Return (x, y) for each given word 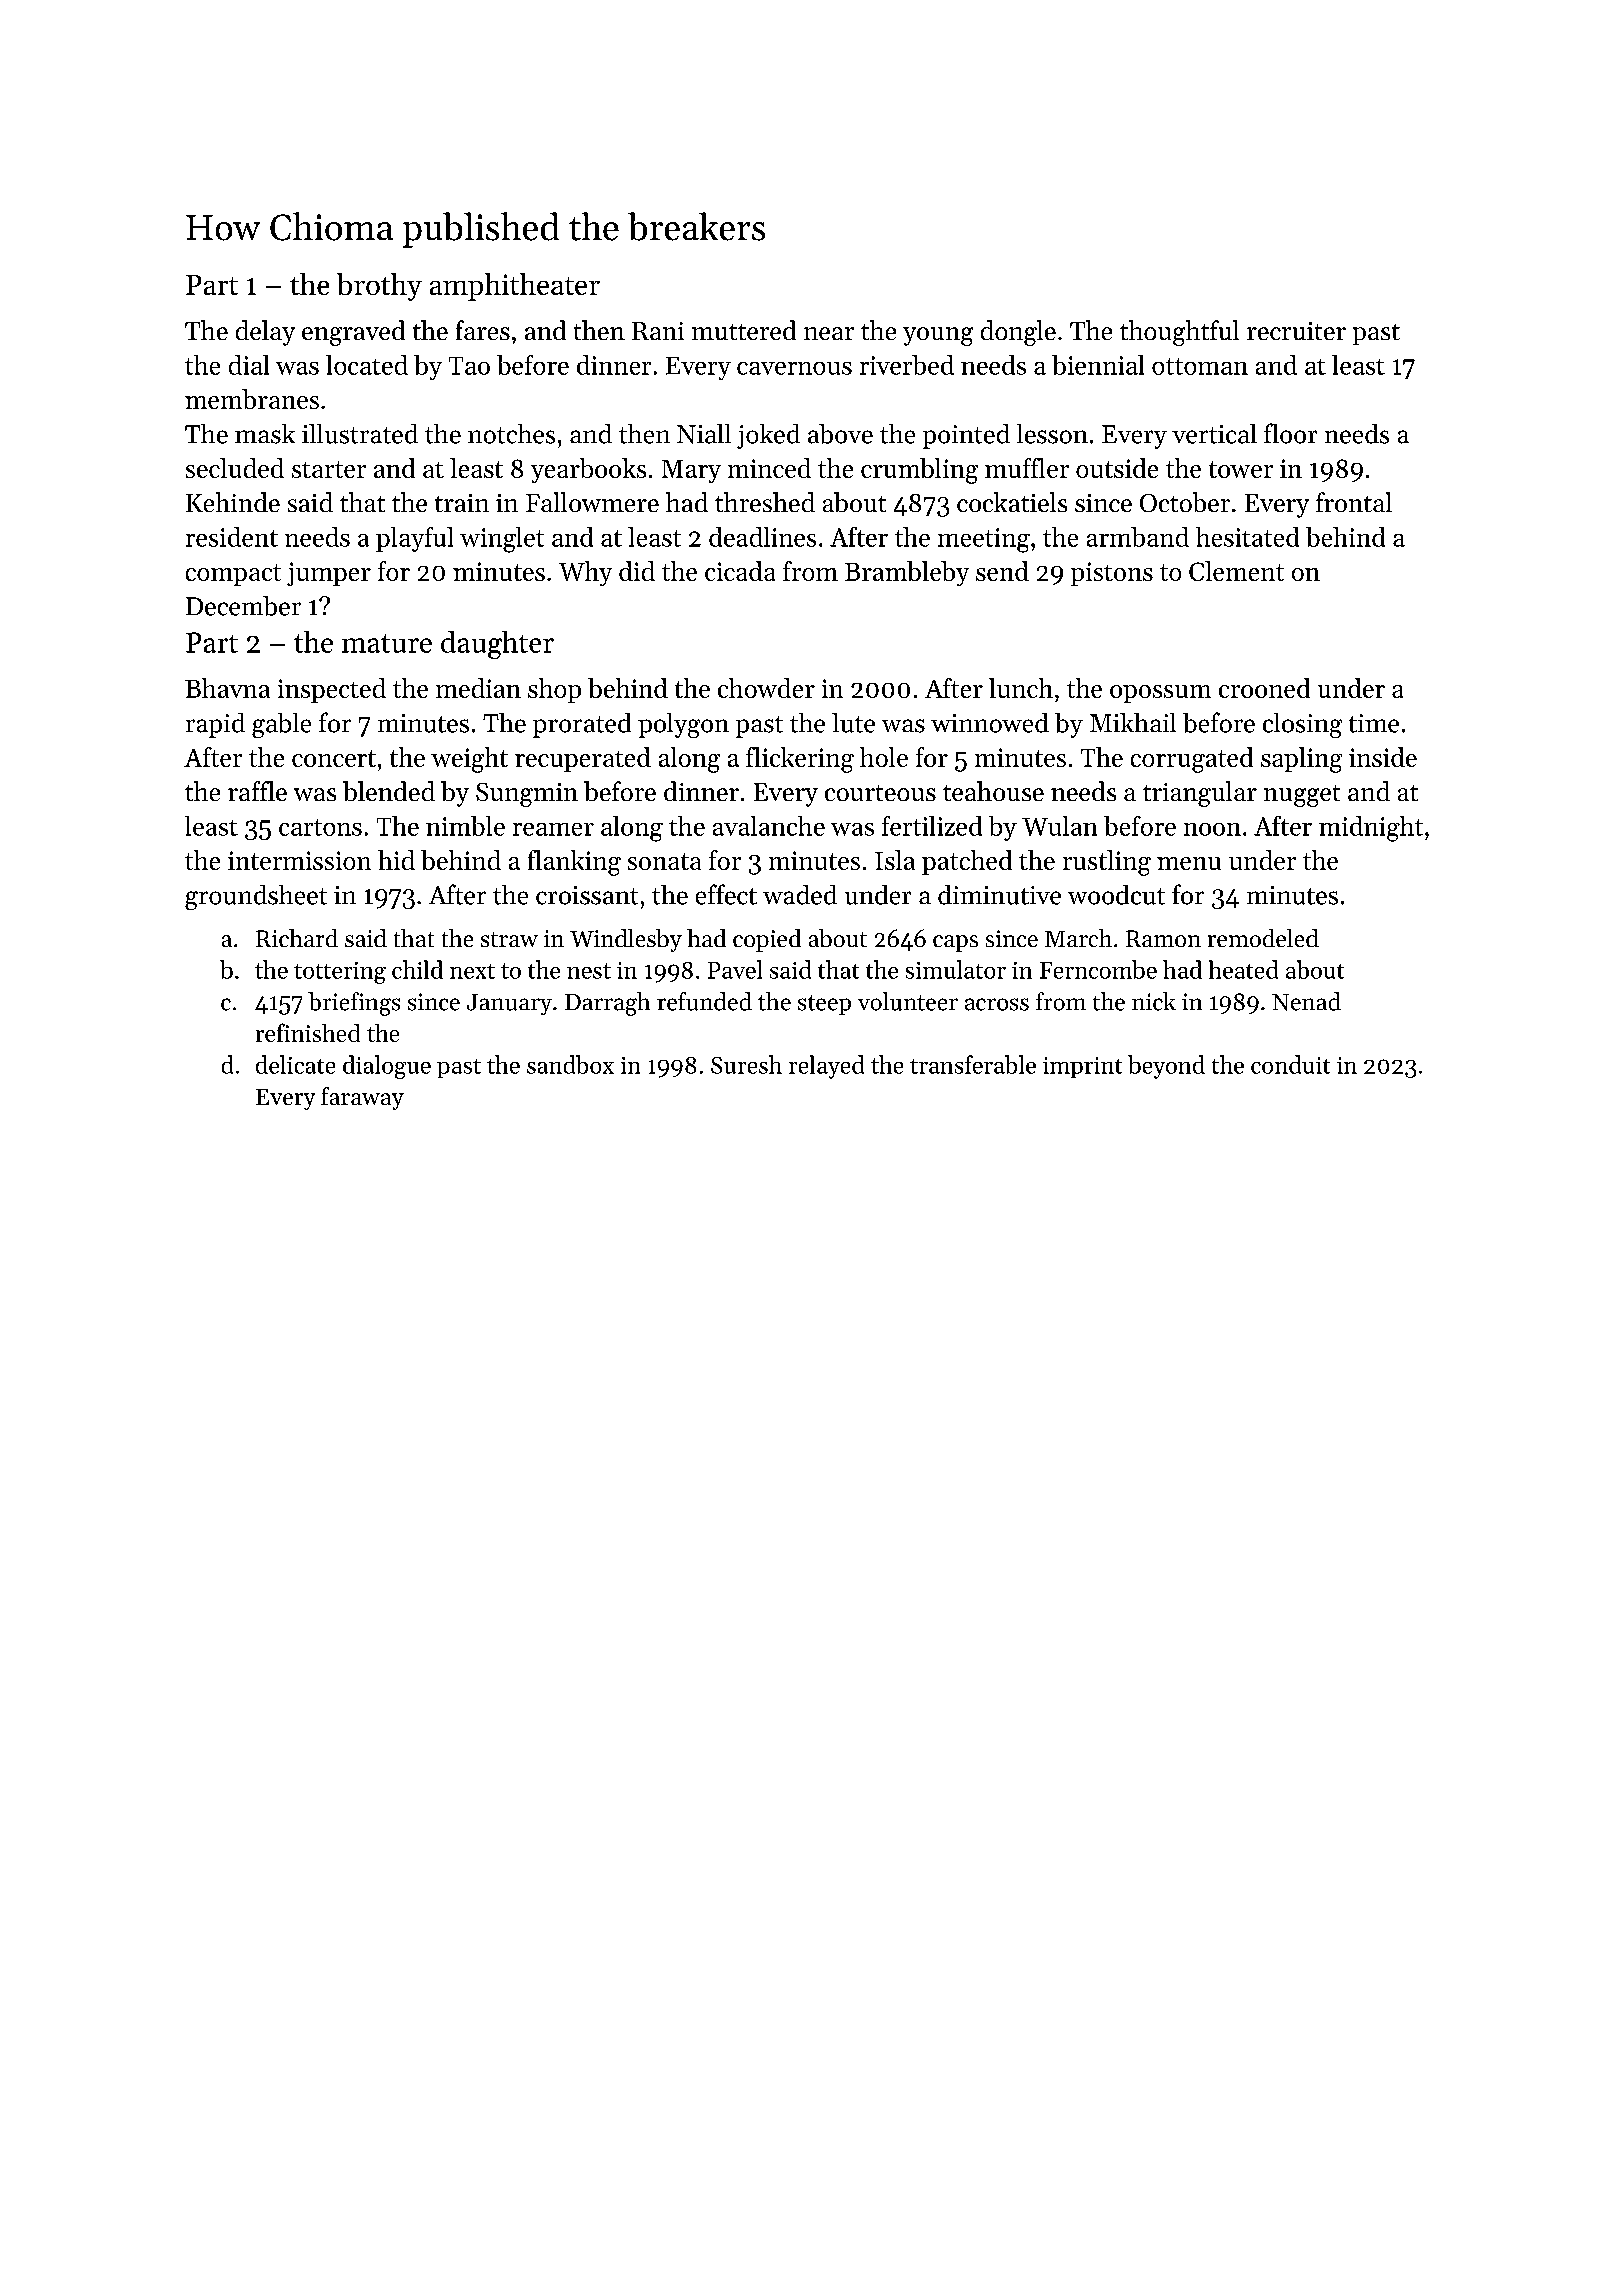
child (417, 969)
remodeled (1263, 938)
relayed (826, 1067)
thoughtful (1179, 333)
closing (1302, 725)
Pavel (735, 969)
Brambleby (907, 573)
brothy (379, 287)
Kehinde (233, 502)
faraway (362, 1098)
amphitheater (515, 287)
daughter (497, 645)
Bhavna (227, 688)
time (1374, 723)
